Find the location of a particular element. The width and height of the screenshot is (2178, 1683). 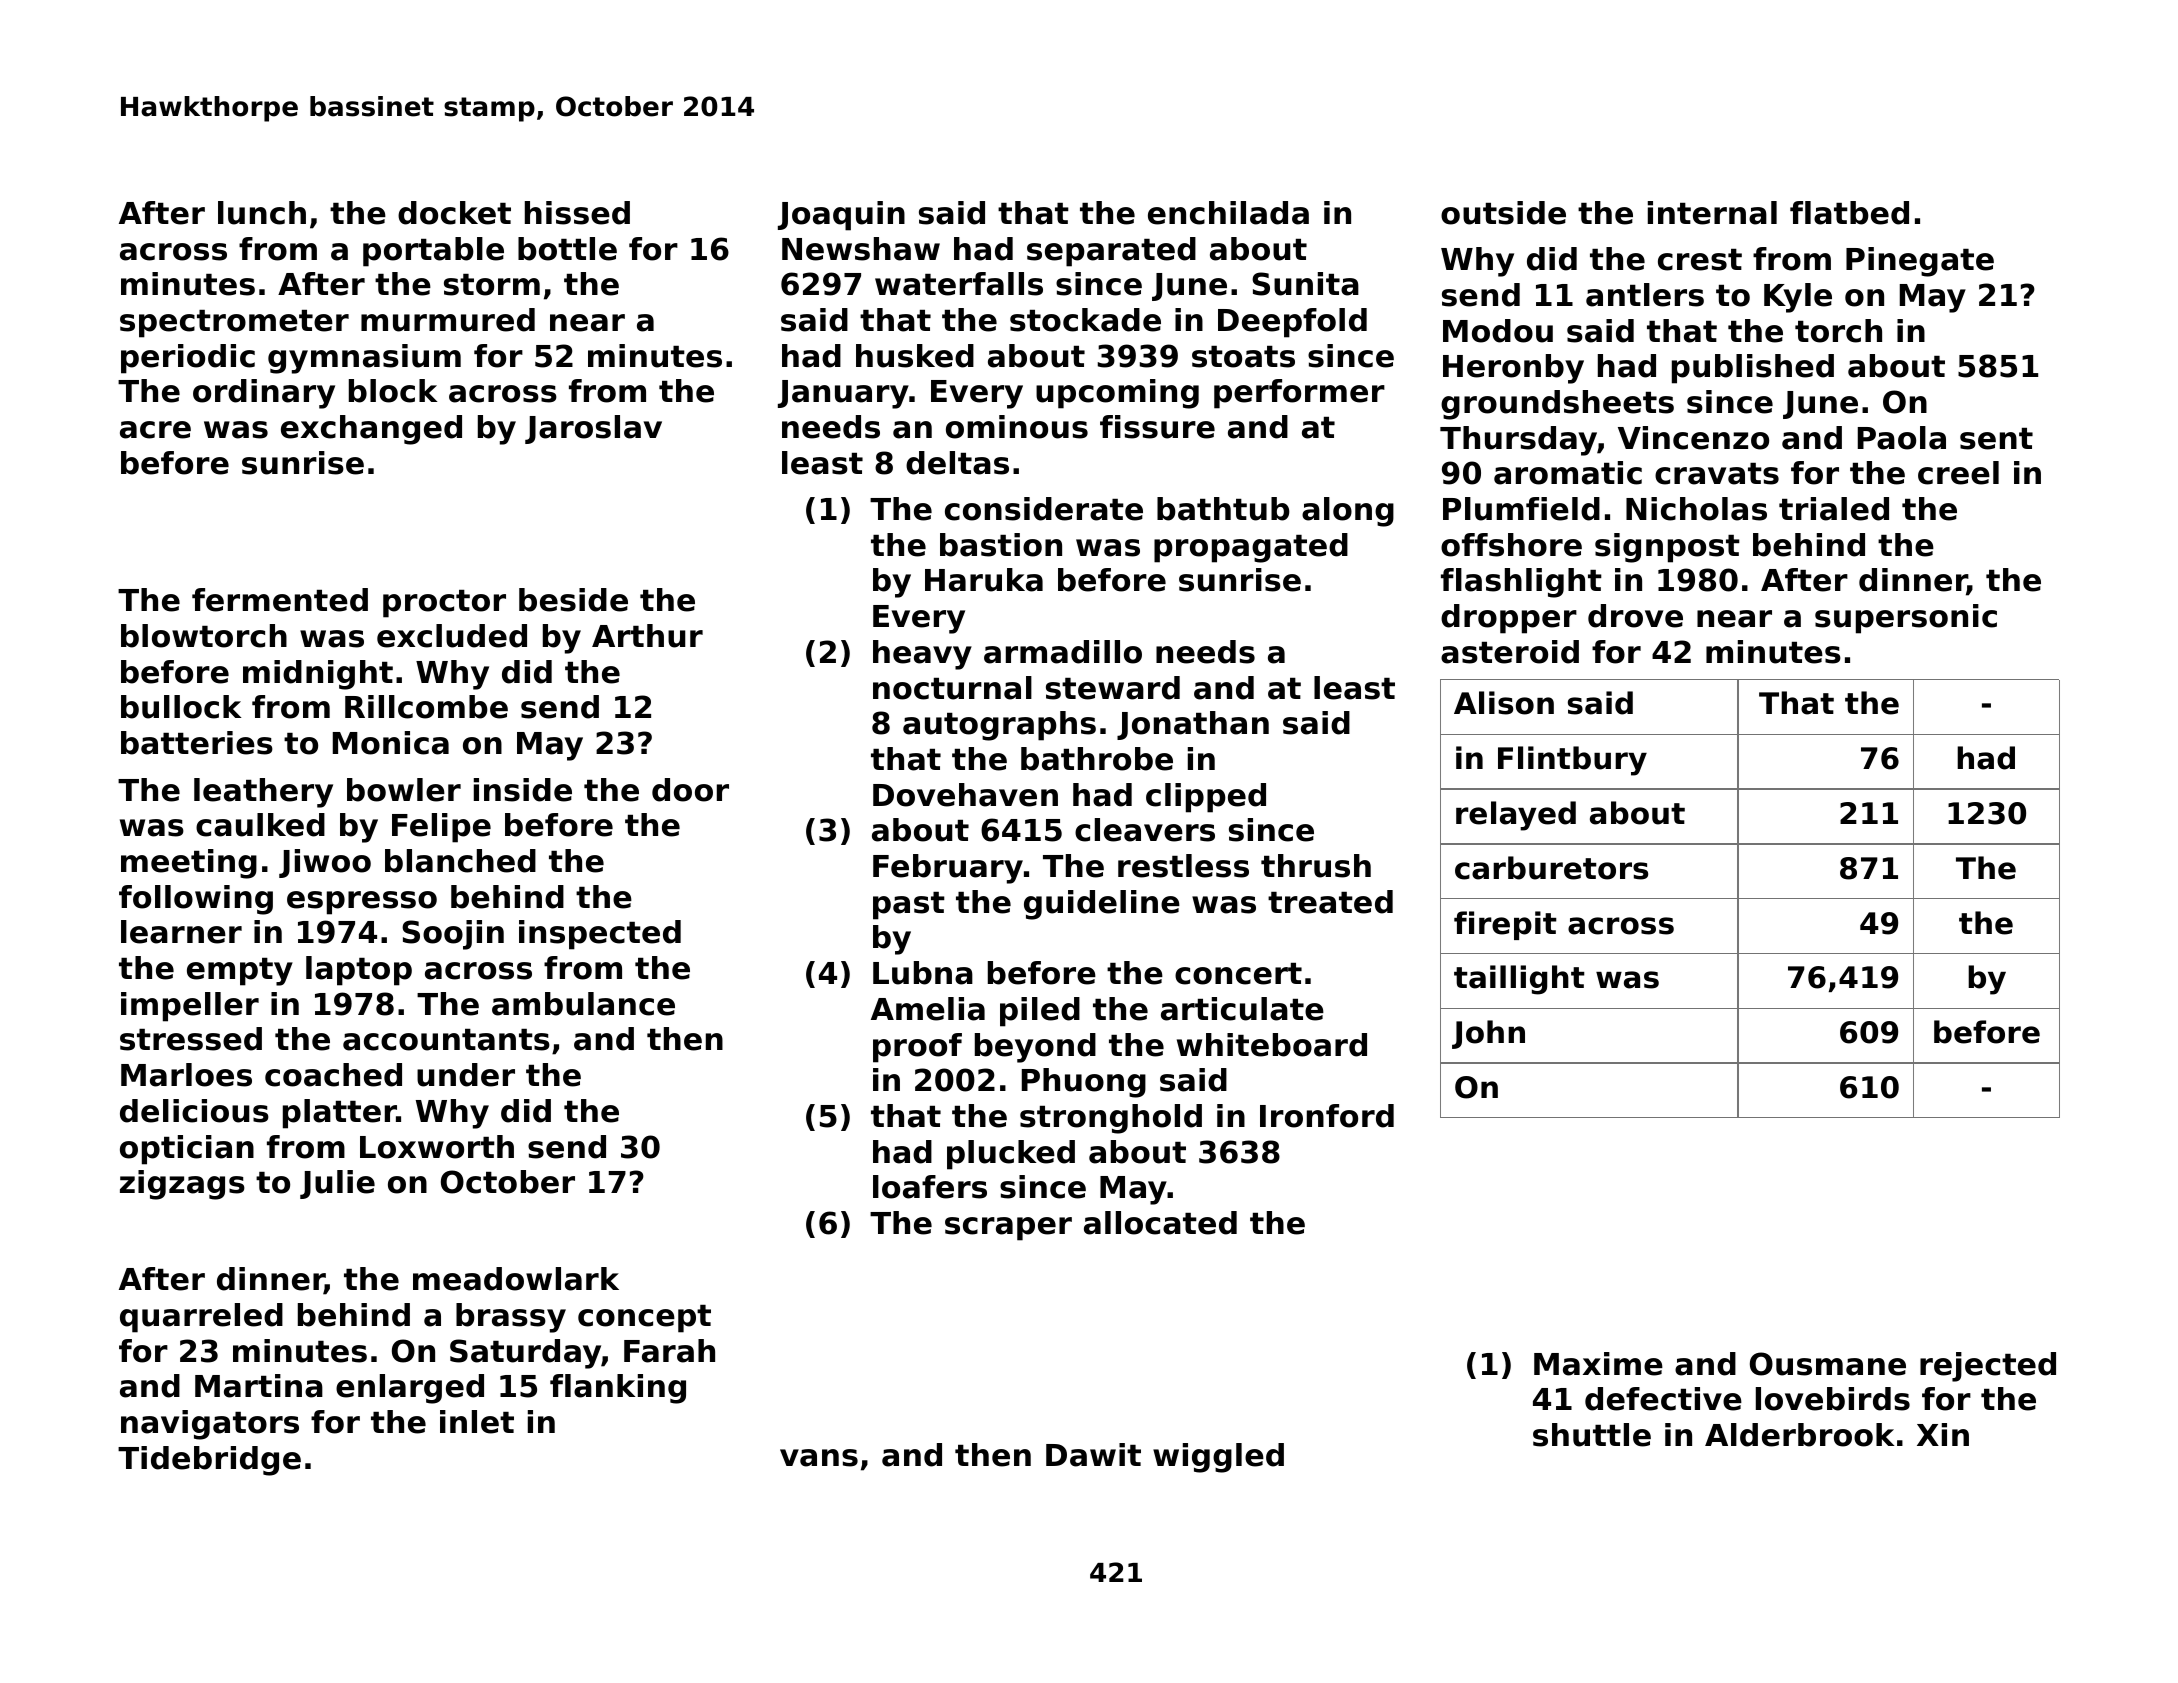

relayed is located at coordinates (1516, 816).
